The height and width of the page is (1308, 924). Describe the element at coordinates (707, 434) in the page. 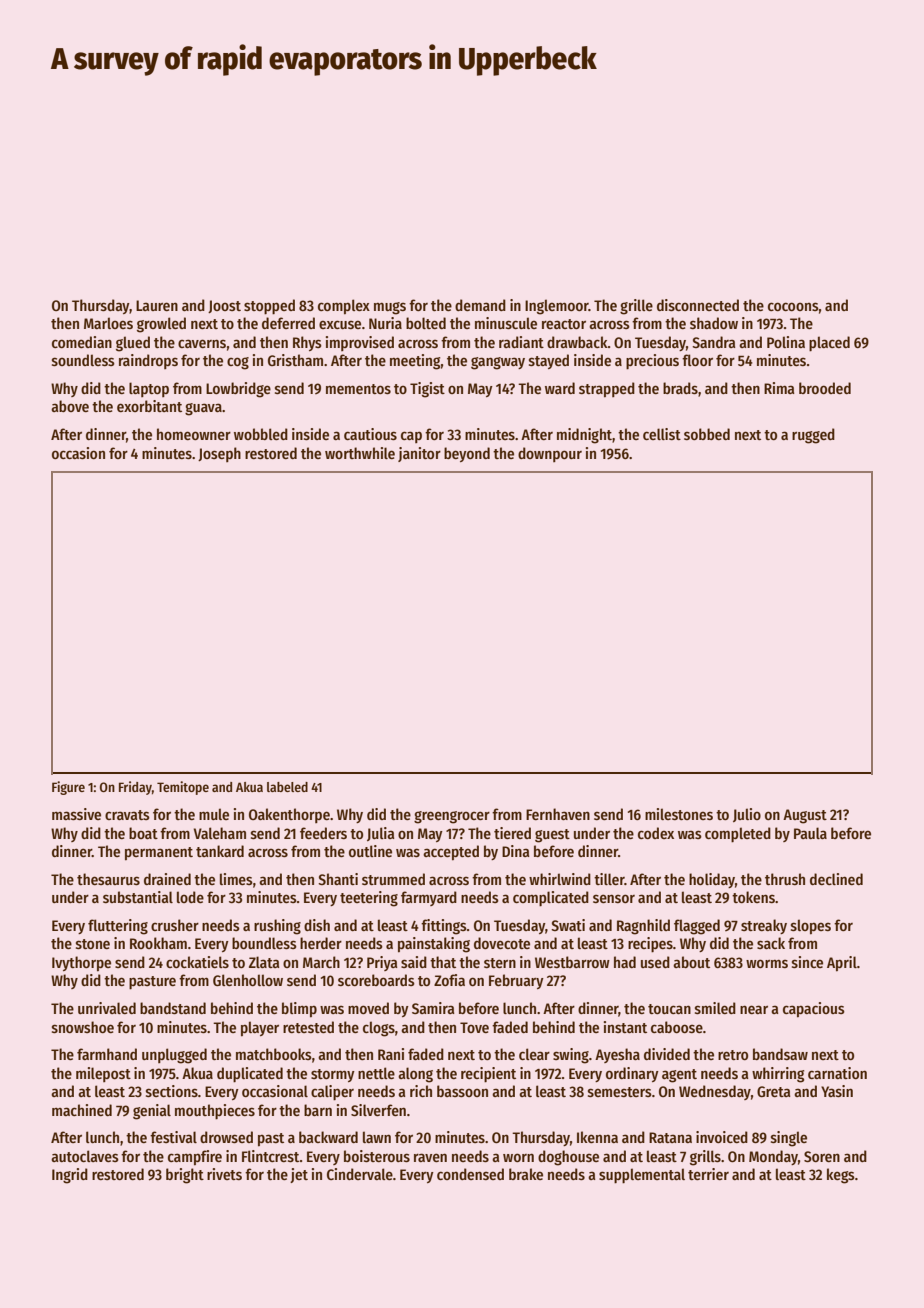

I see `sobbed` at that location.
